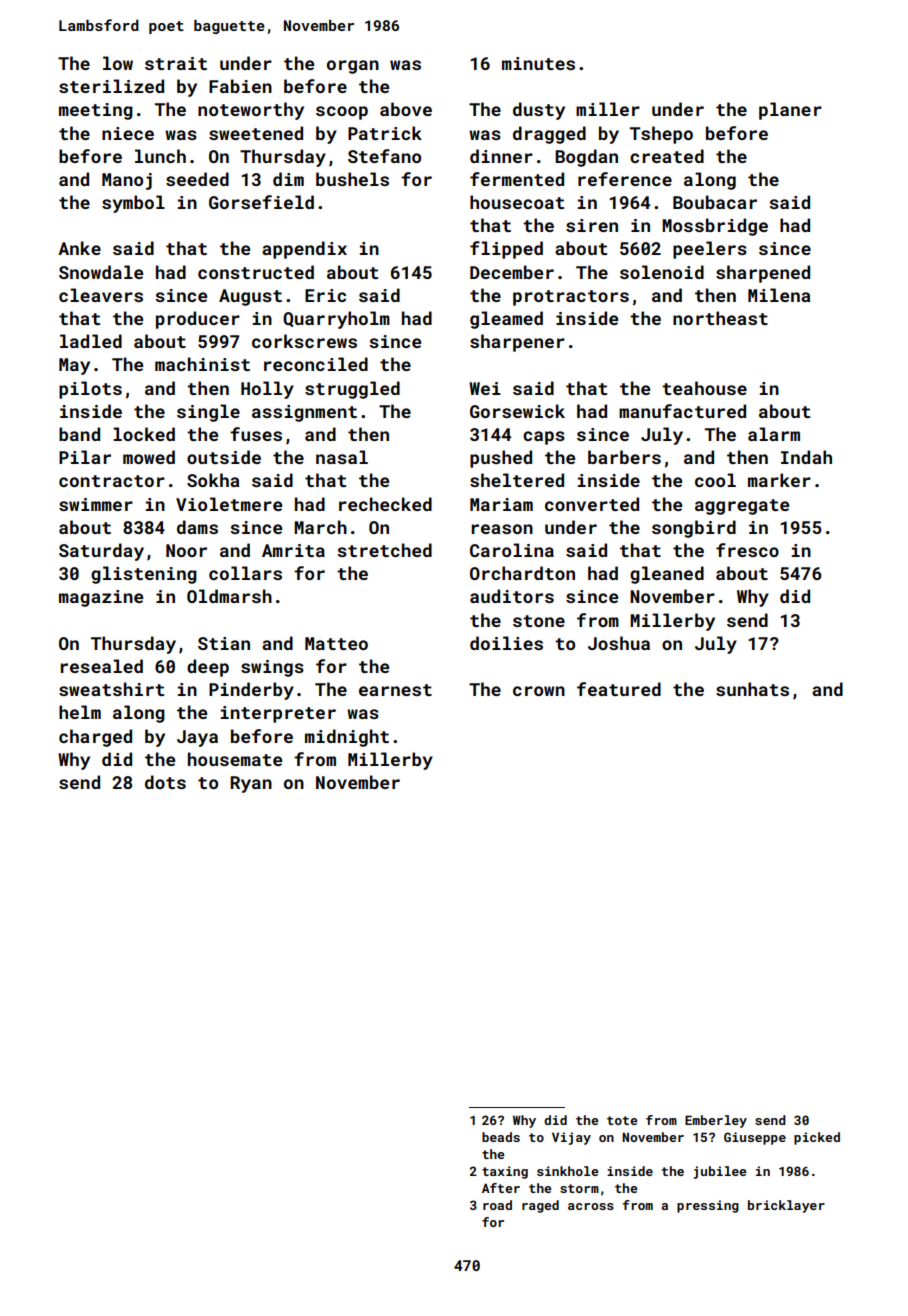 The height and width of the screenshot is (1316, 908). What do you see at coordinates (251, 784) in the screenshot?
I see `Ryan` at bounding box center [251, 784].
